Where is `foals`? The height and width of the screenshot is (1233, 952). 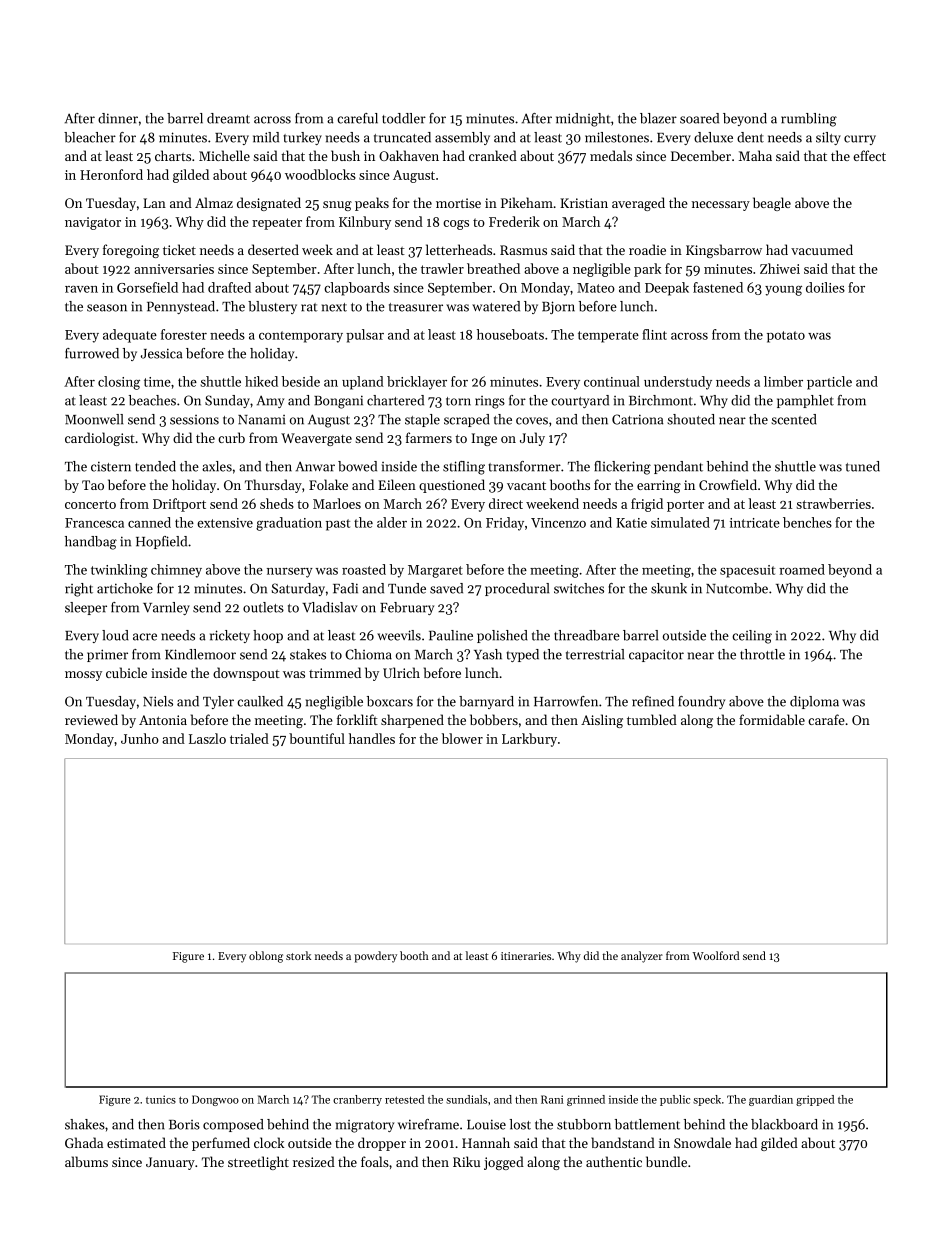
foals is located at coordinates (375, 1161).
